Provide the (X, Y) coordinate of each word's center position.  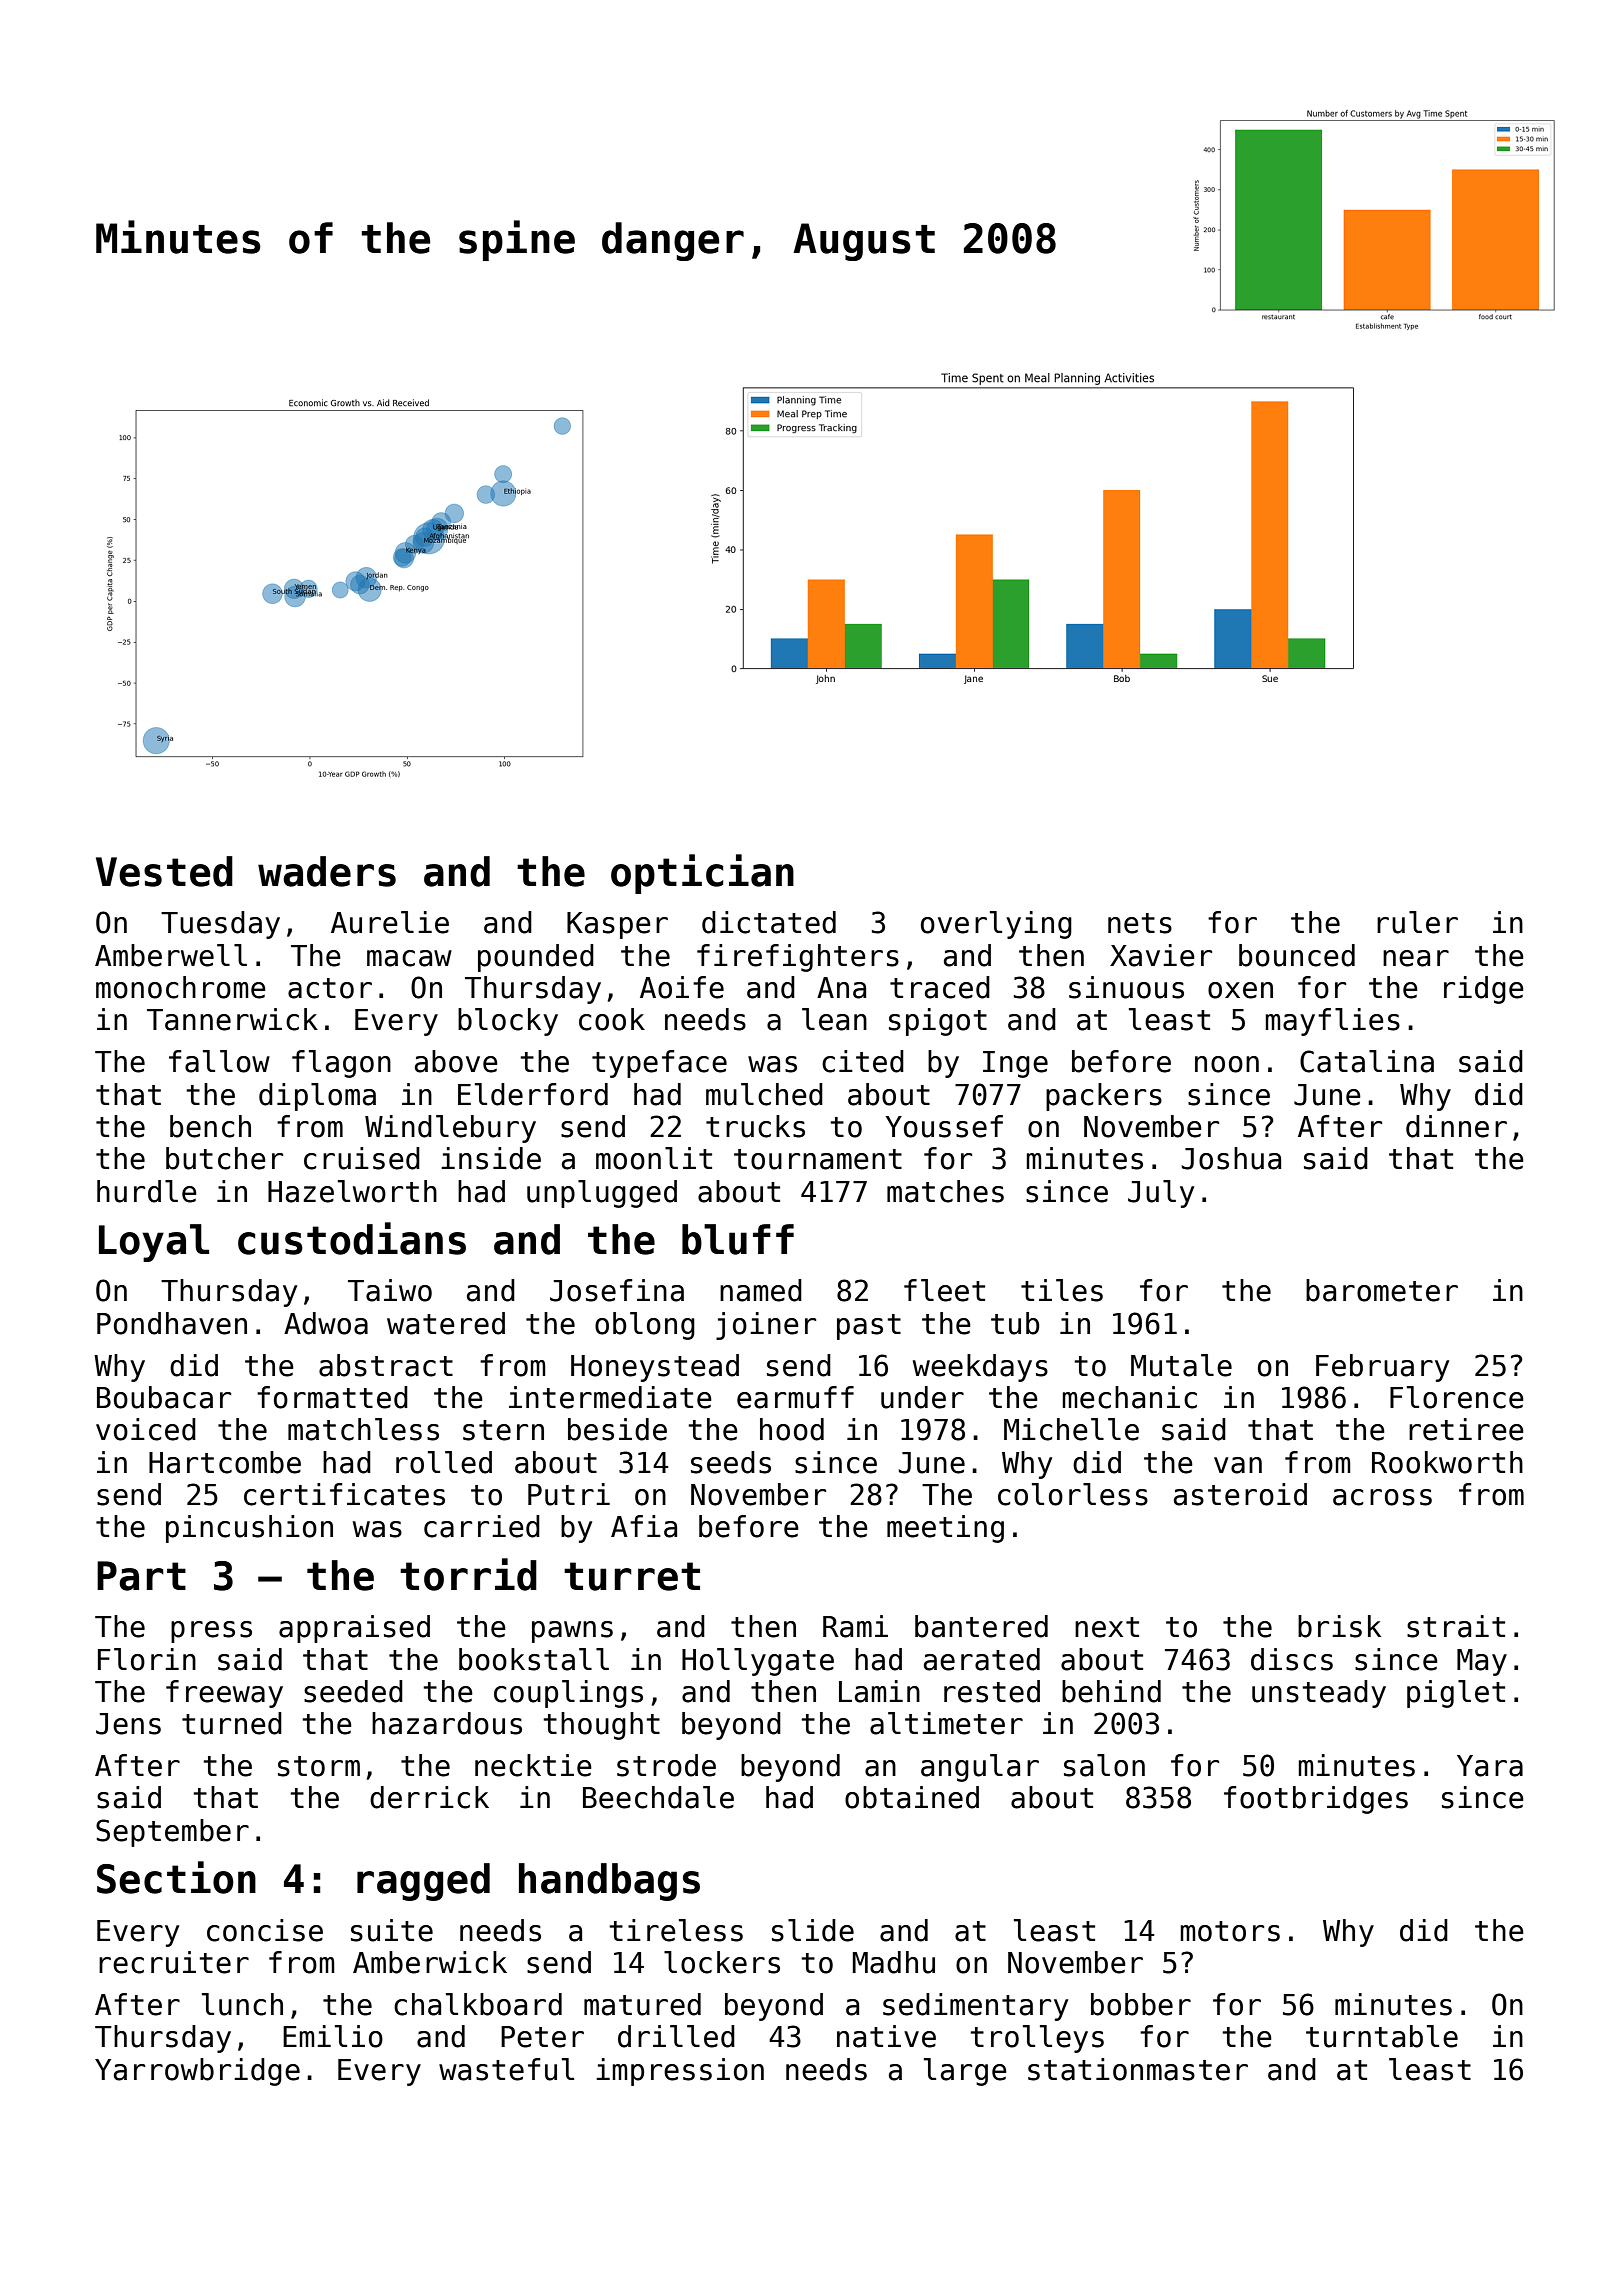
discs (1292, 1659)
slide (813, 1930)
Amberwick (430, 1962)
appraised (354, 1629)
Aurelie (390, 922)
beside (617, 1429)
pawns (572, 1632)
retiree (1466, 1429)
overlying (996, 925)
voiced (146, 1429)
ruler (1417, 922)
